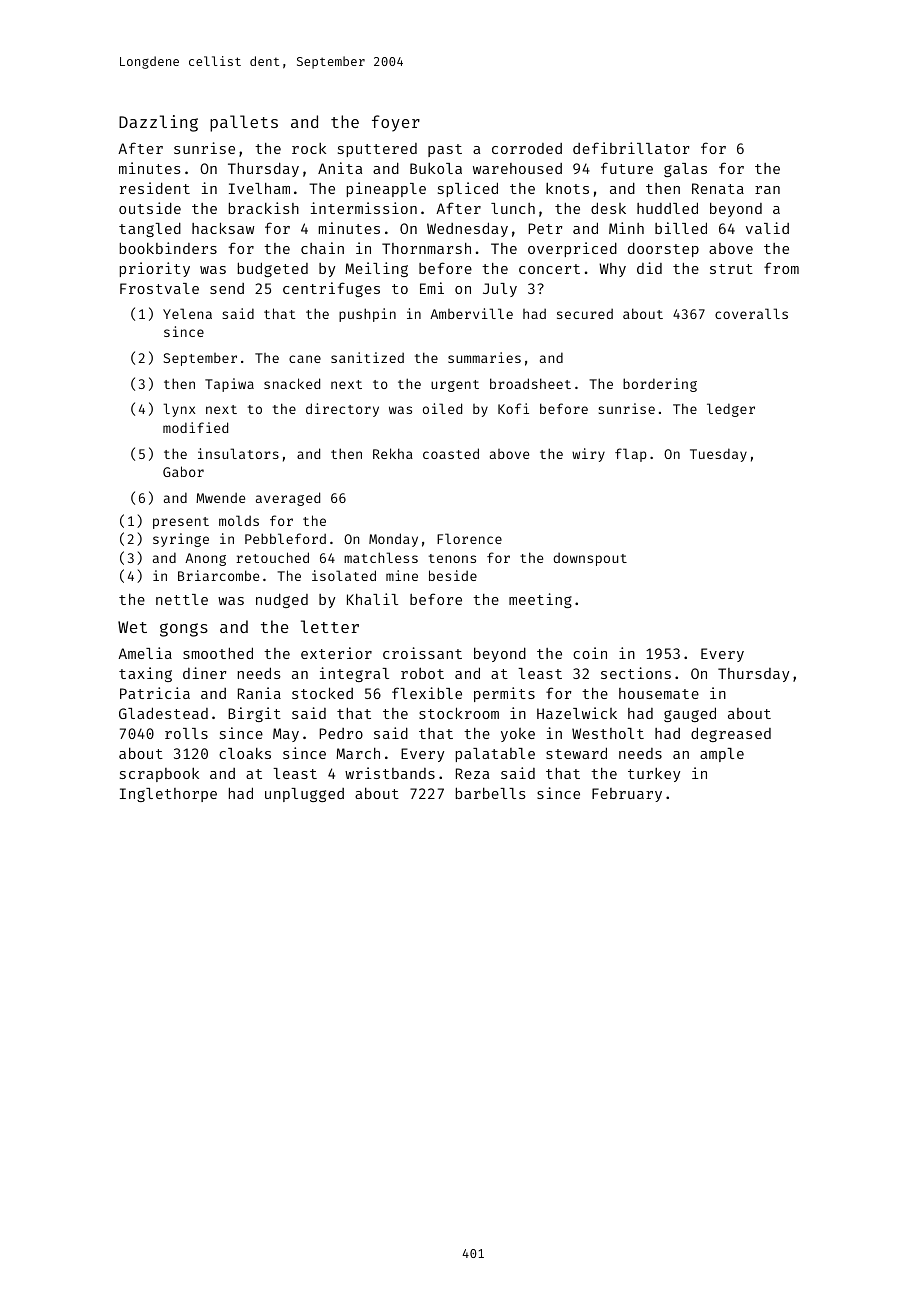 This screenshot has width=924, height=1308. I want to click on present, so click(181, 523).
